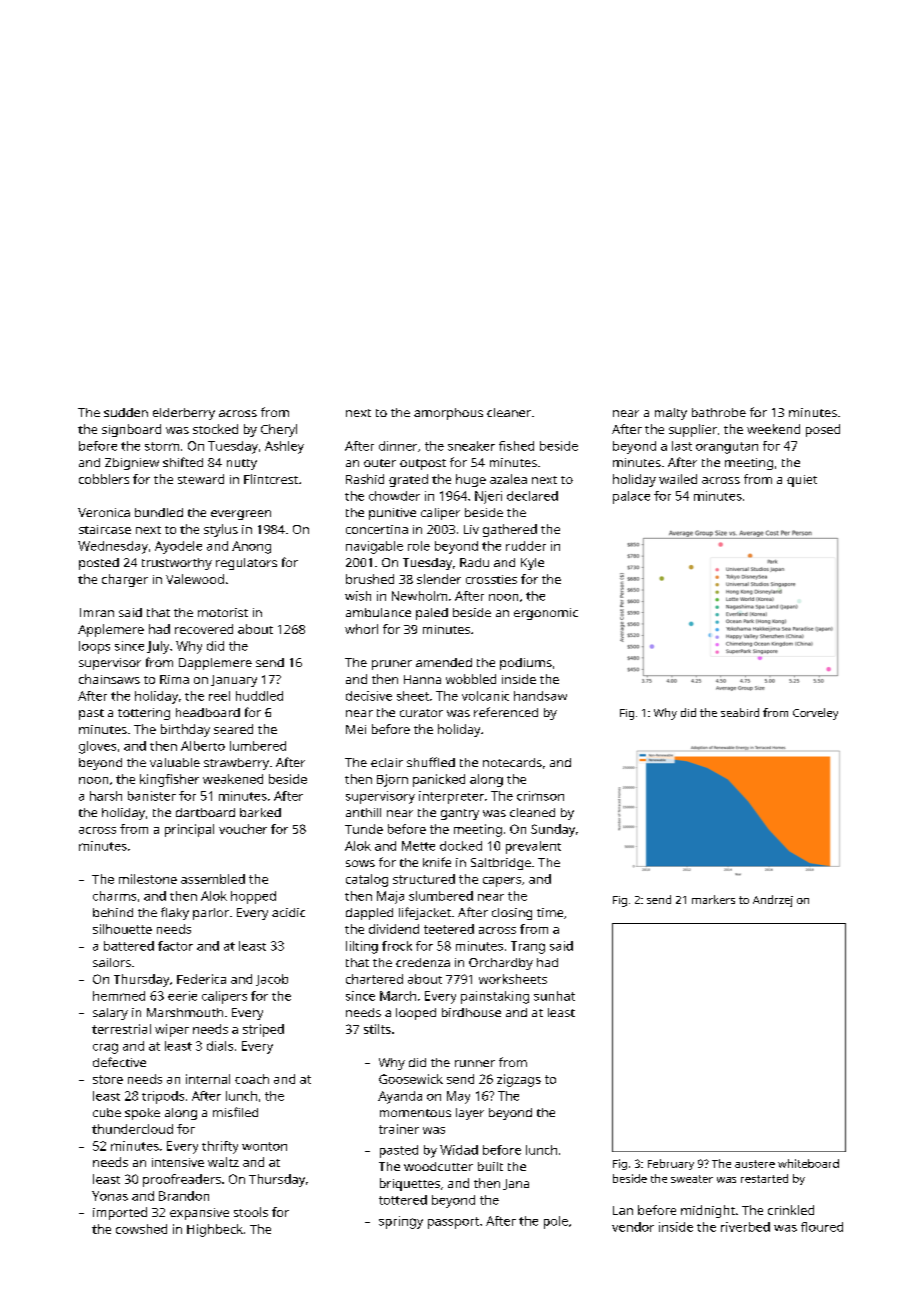 The image size is (924, 1308). Describe the element at coordinates (215, 1230) in the document. I see `Highbeck` at that location.
